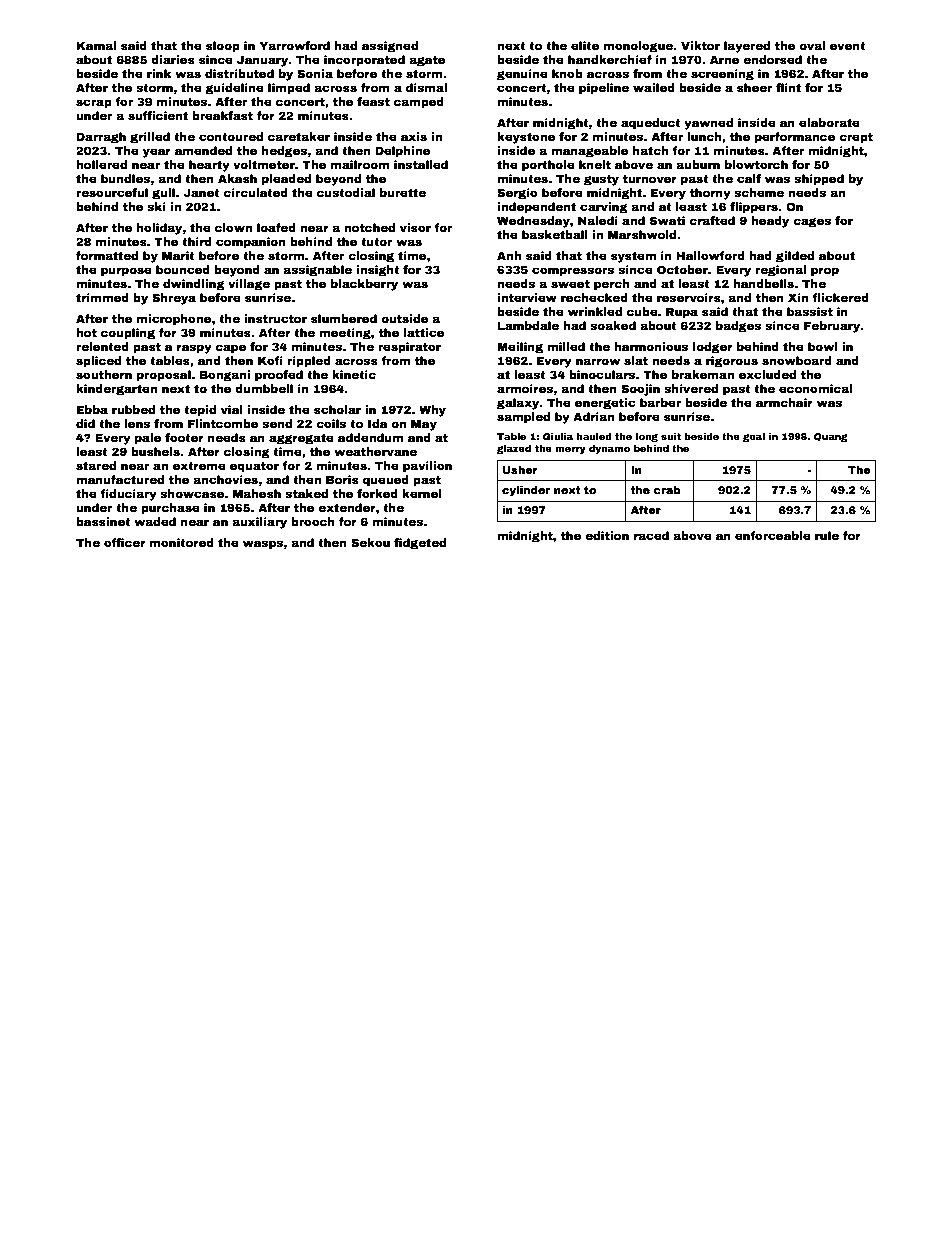 The image size is (952, 1233). I want to click on Kamal, so click(96, 45).
